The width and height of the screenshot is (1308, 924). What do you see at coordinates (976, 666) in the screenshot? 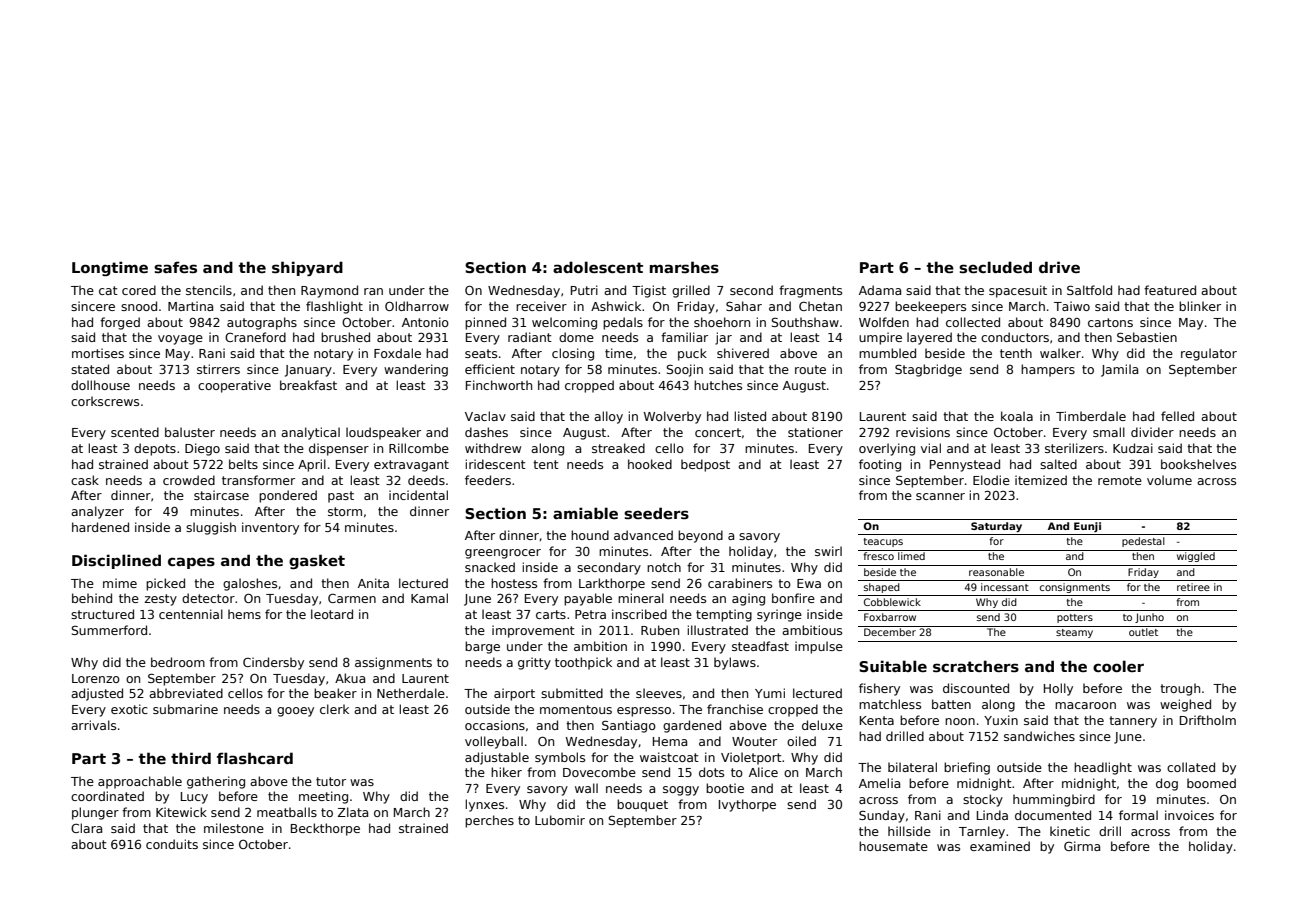
I see `scratchers` at bounding box center [976, 666].
